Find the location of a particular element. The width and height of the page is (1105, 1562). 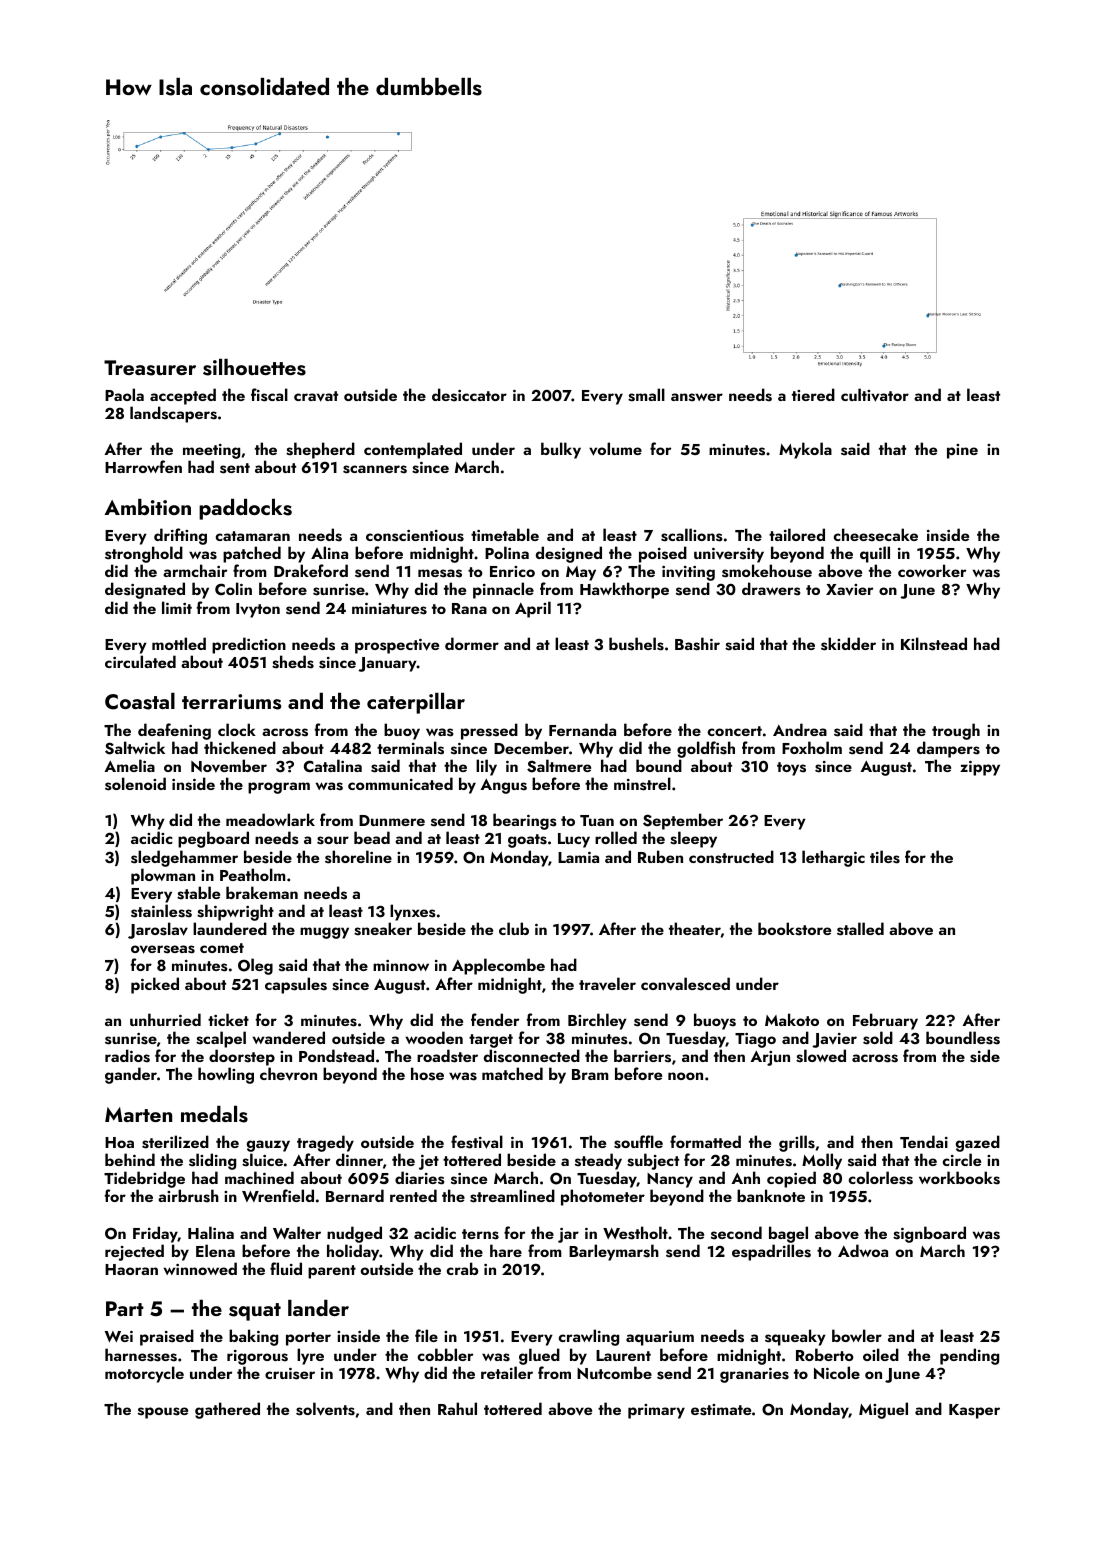

Mykola is located at coordinates (805, 450).
